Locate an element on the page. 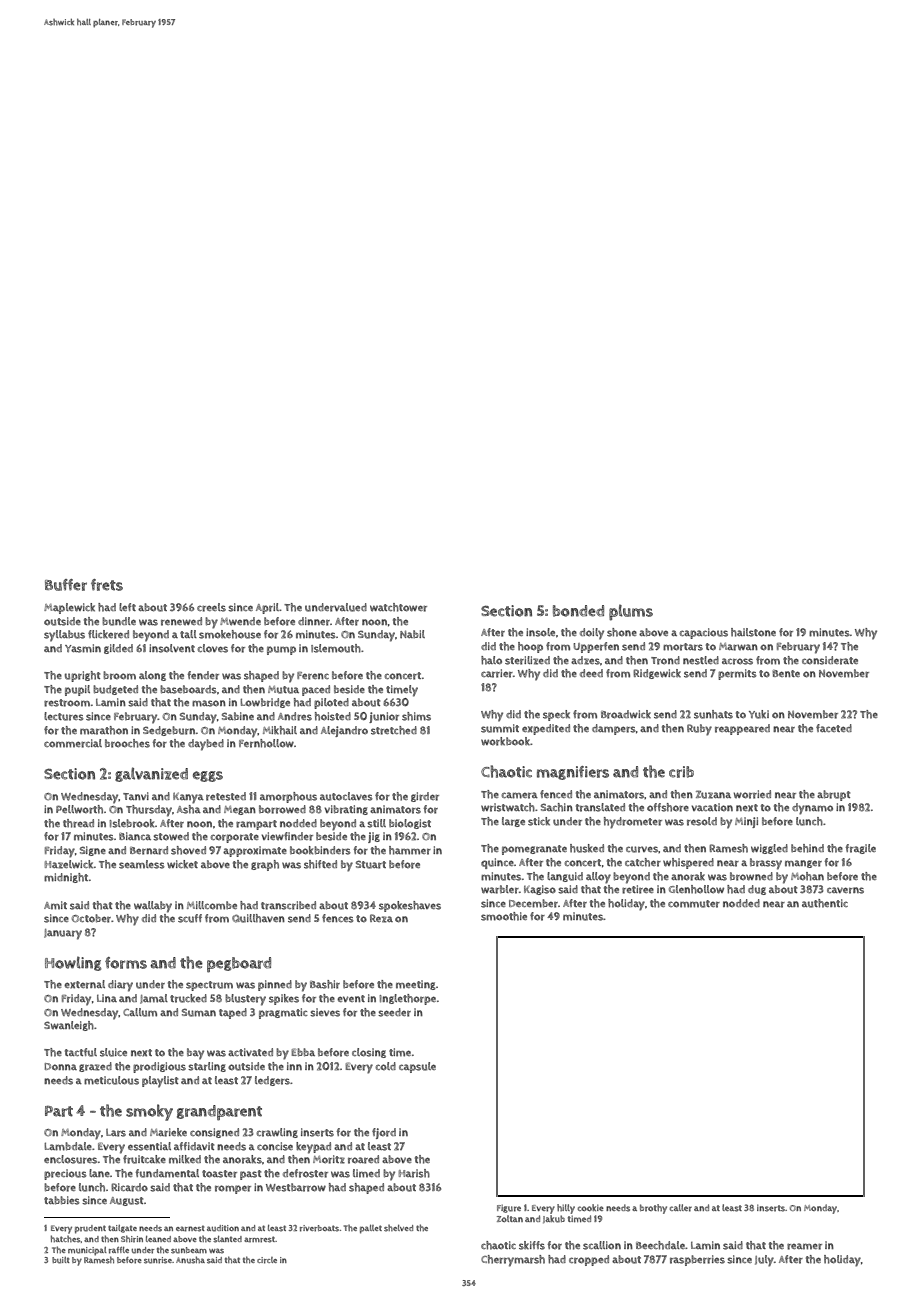  circle is located at coordinates (267, 1260).
